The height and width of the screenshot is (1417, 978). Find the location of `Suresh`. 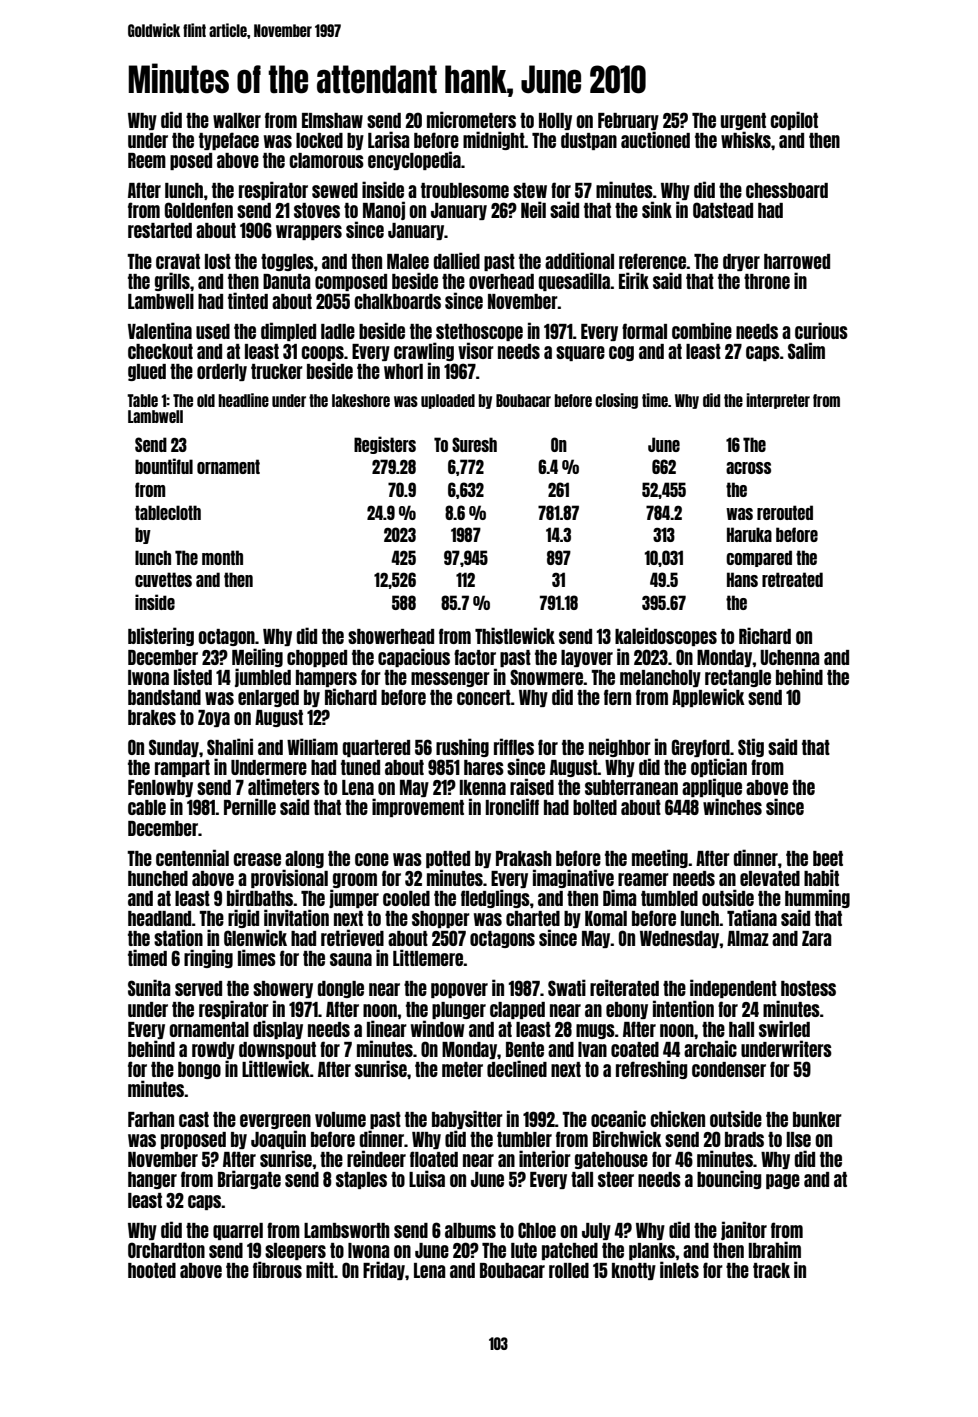

Suresh is located at coordinates (474, 444).
